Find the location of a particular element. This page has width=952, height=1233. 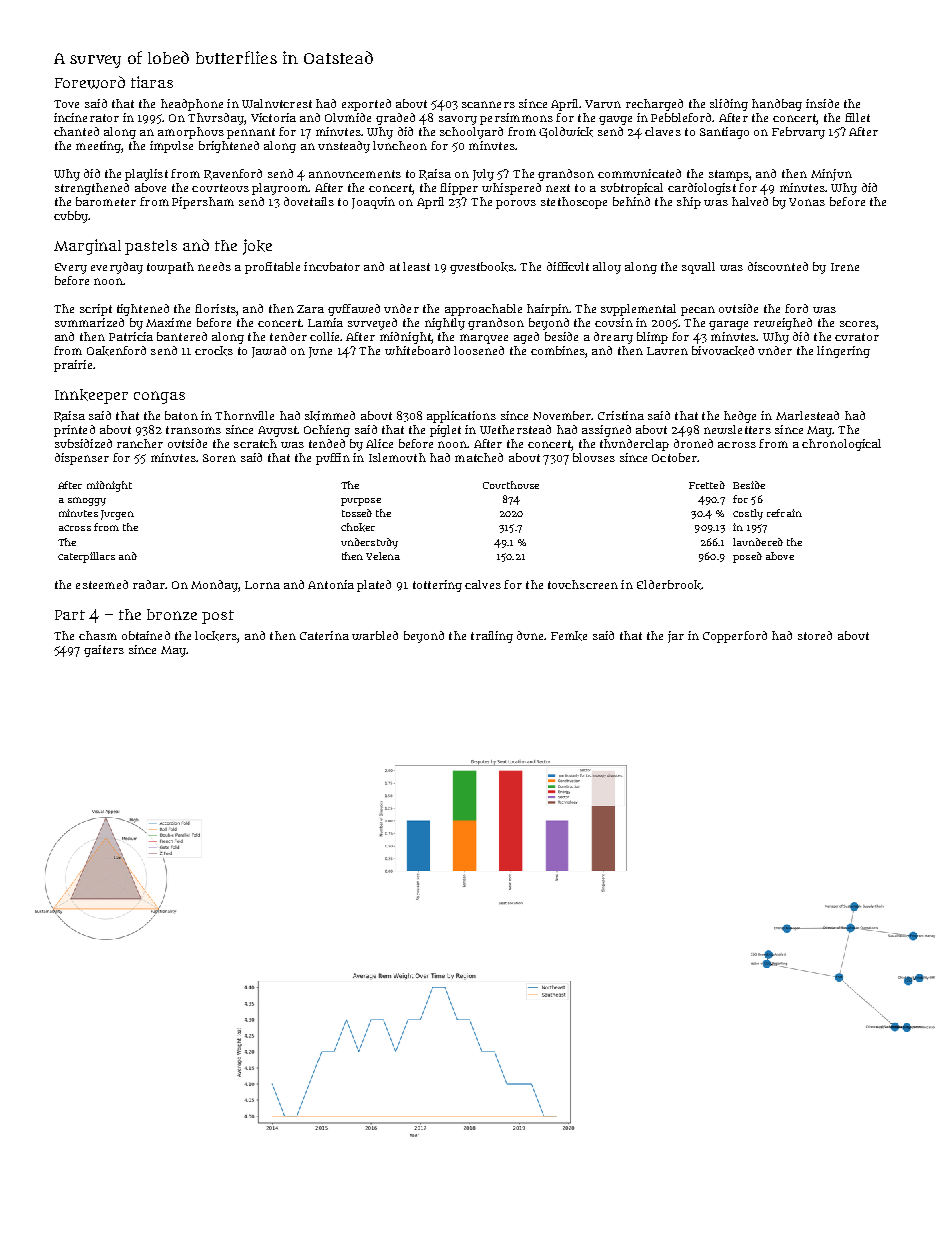

dune is located at coordinates (530, 635).
